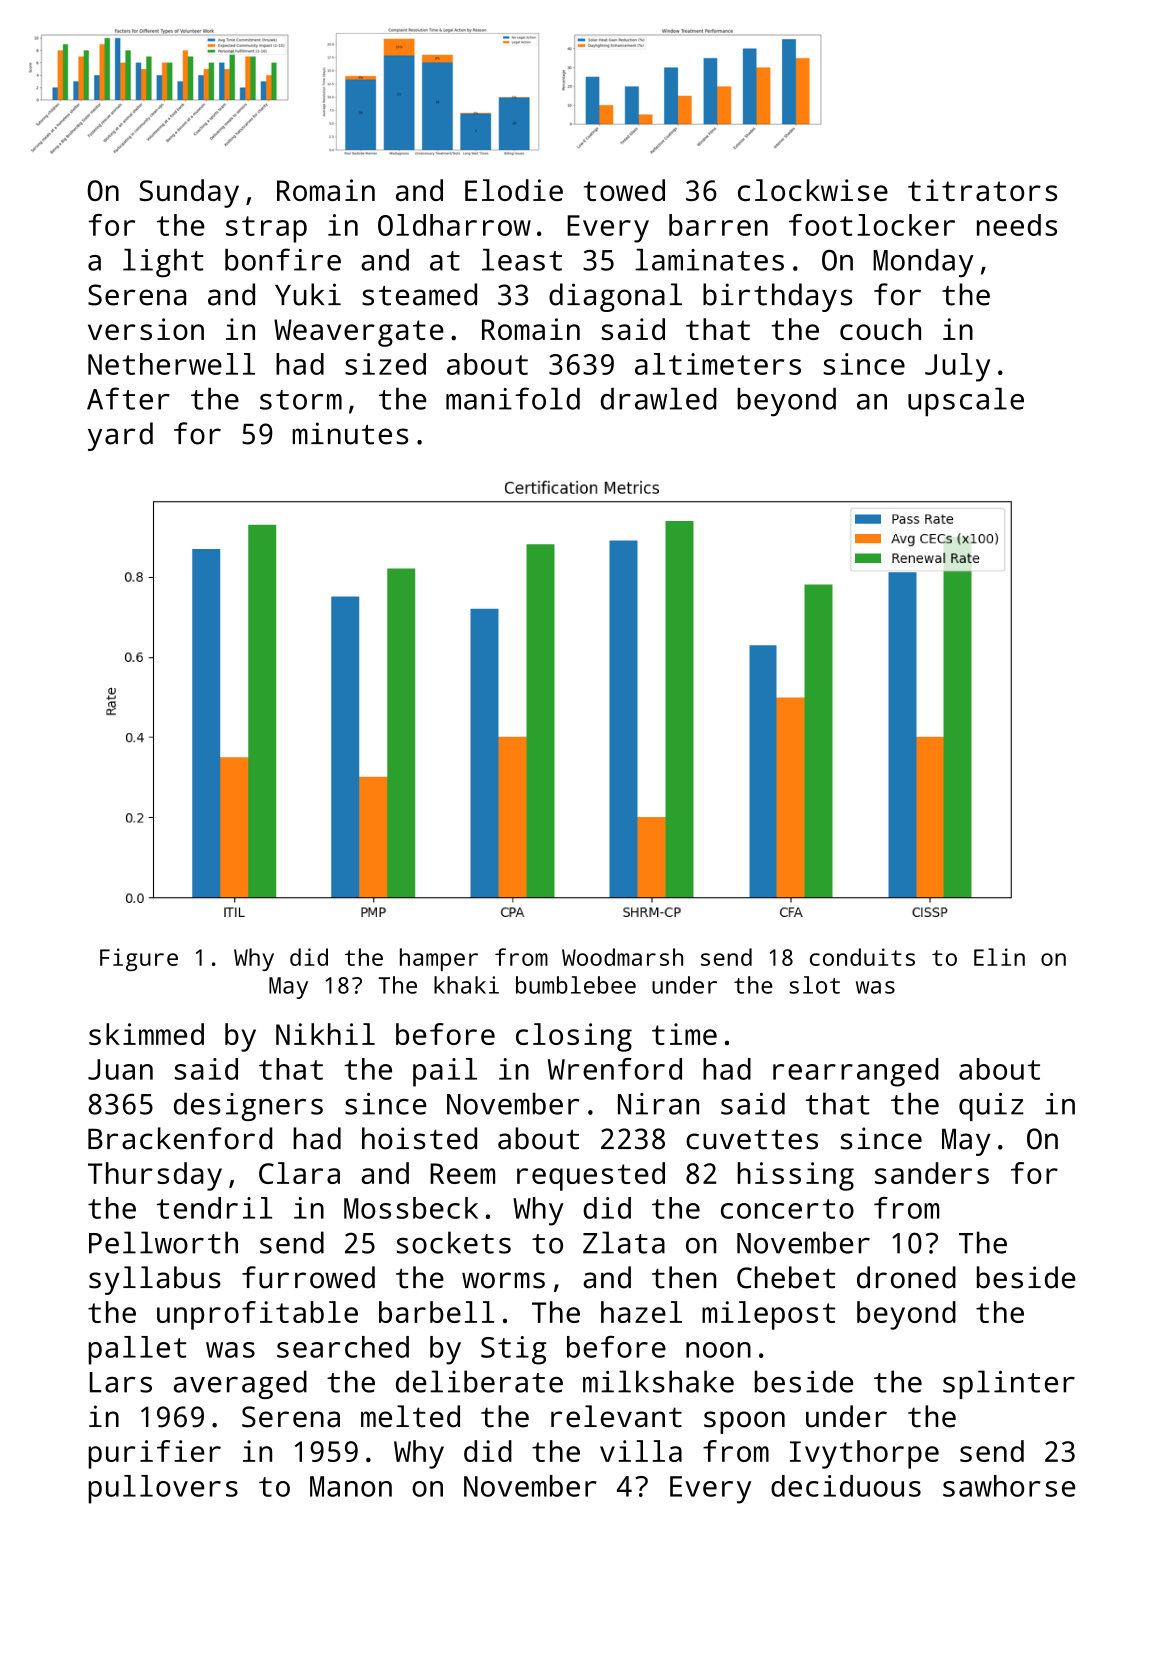 The height and width of the screenshot is (1654, 1165). What do you see at coordinates (641, 1451) in the screenshot?
I see `villa` at bounding box center [641, 1451].
